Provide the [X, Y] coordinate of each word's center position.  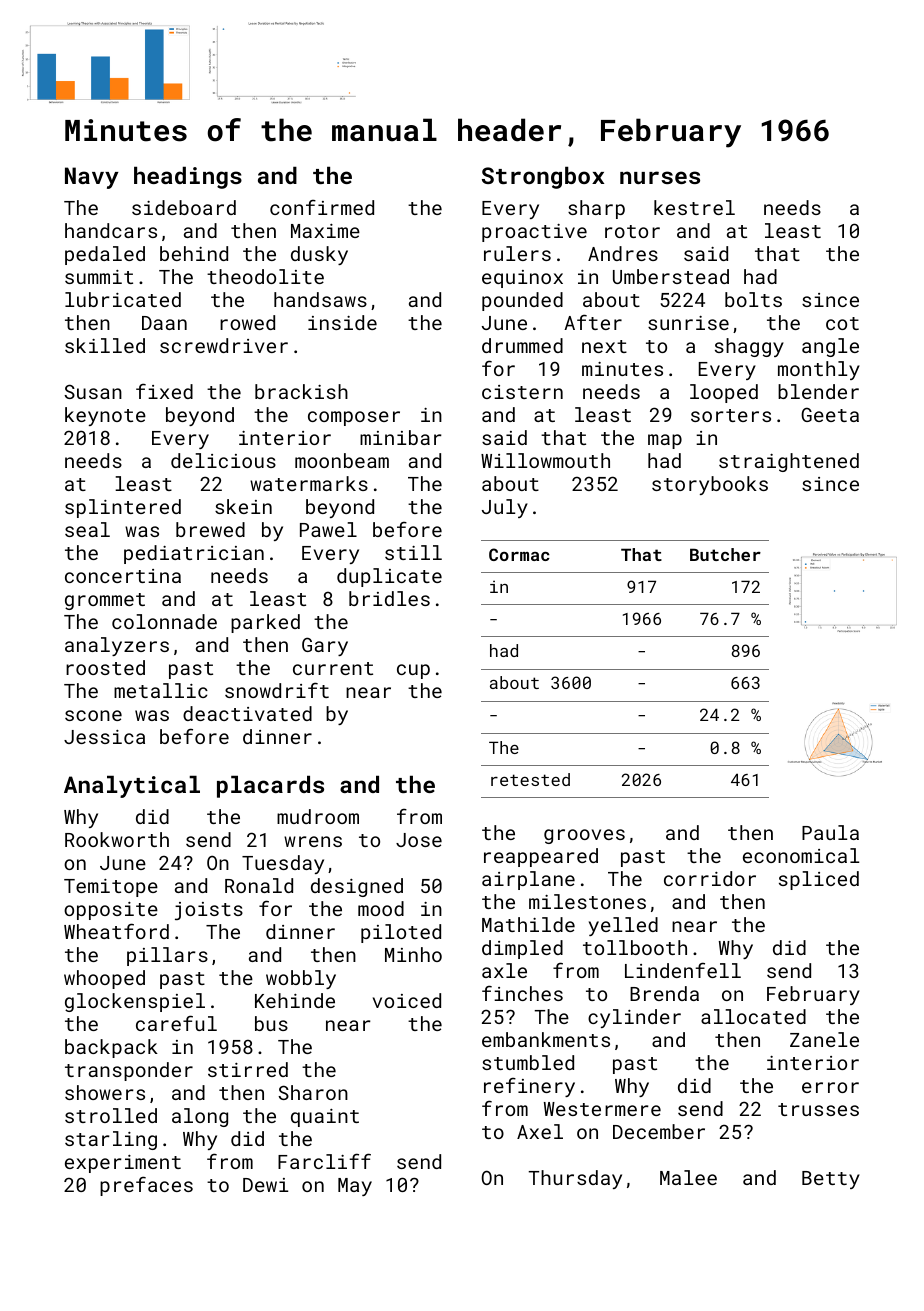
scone [93, 715]
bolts [753, 299]
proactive [534, 233]
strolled [111, 1115]
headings [188, 178]
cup [413, 671]
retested [530, 779]
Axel [540, 1131]
